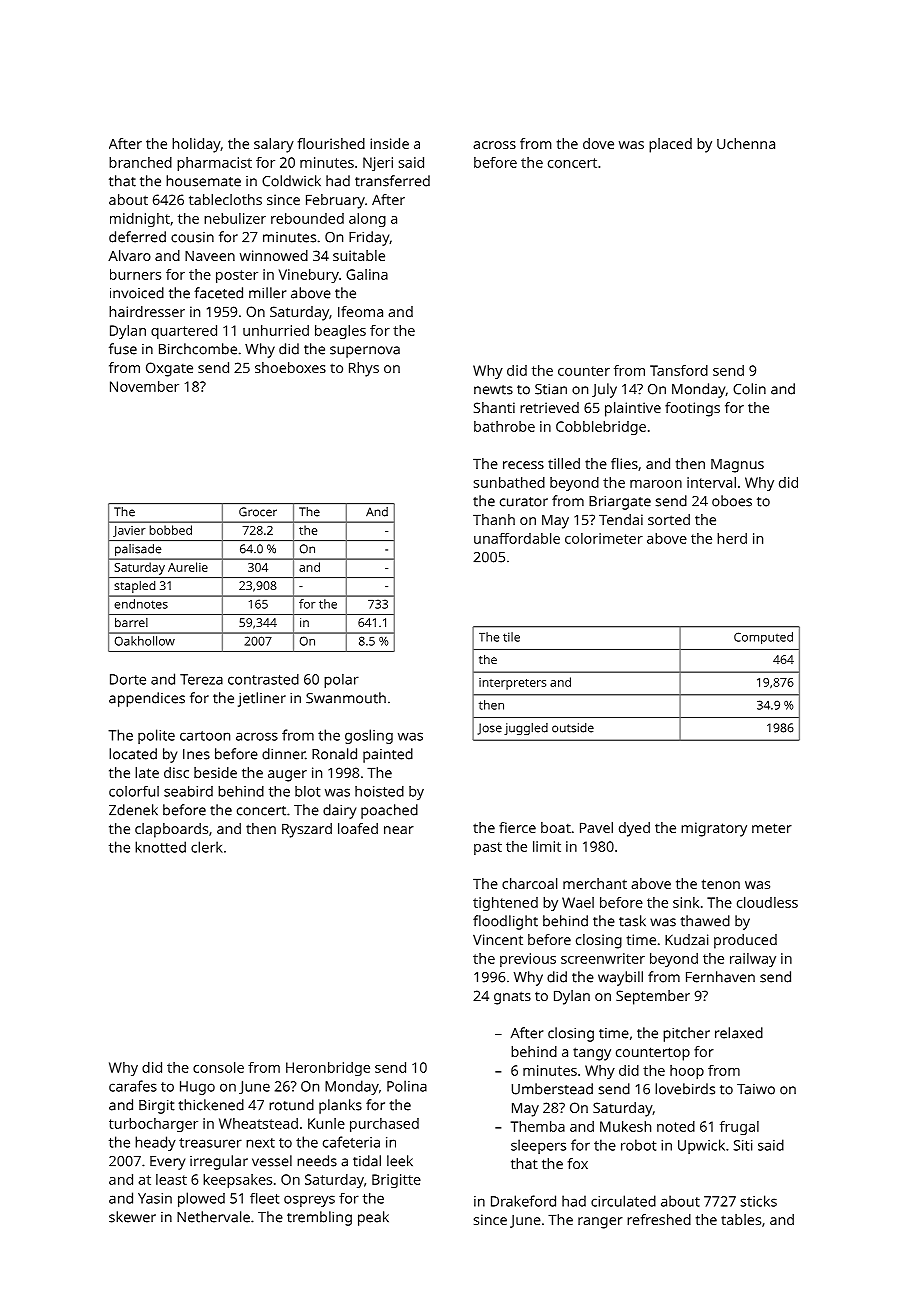  I want to click on salary, so click(274, 145).
